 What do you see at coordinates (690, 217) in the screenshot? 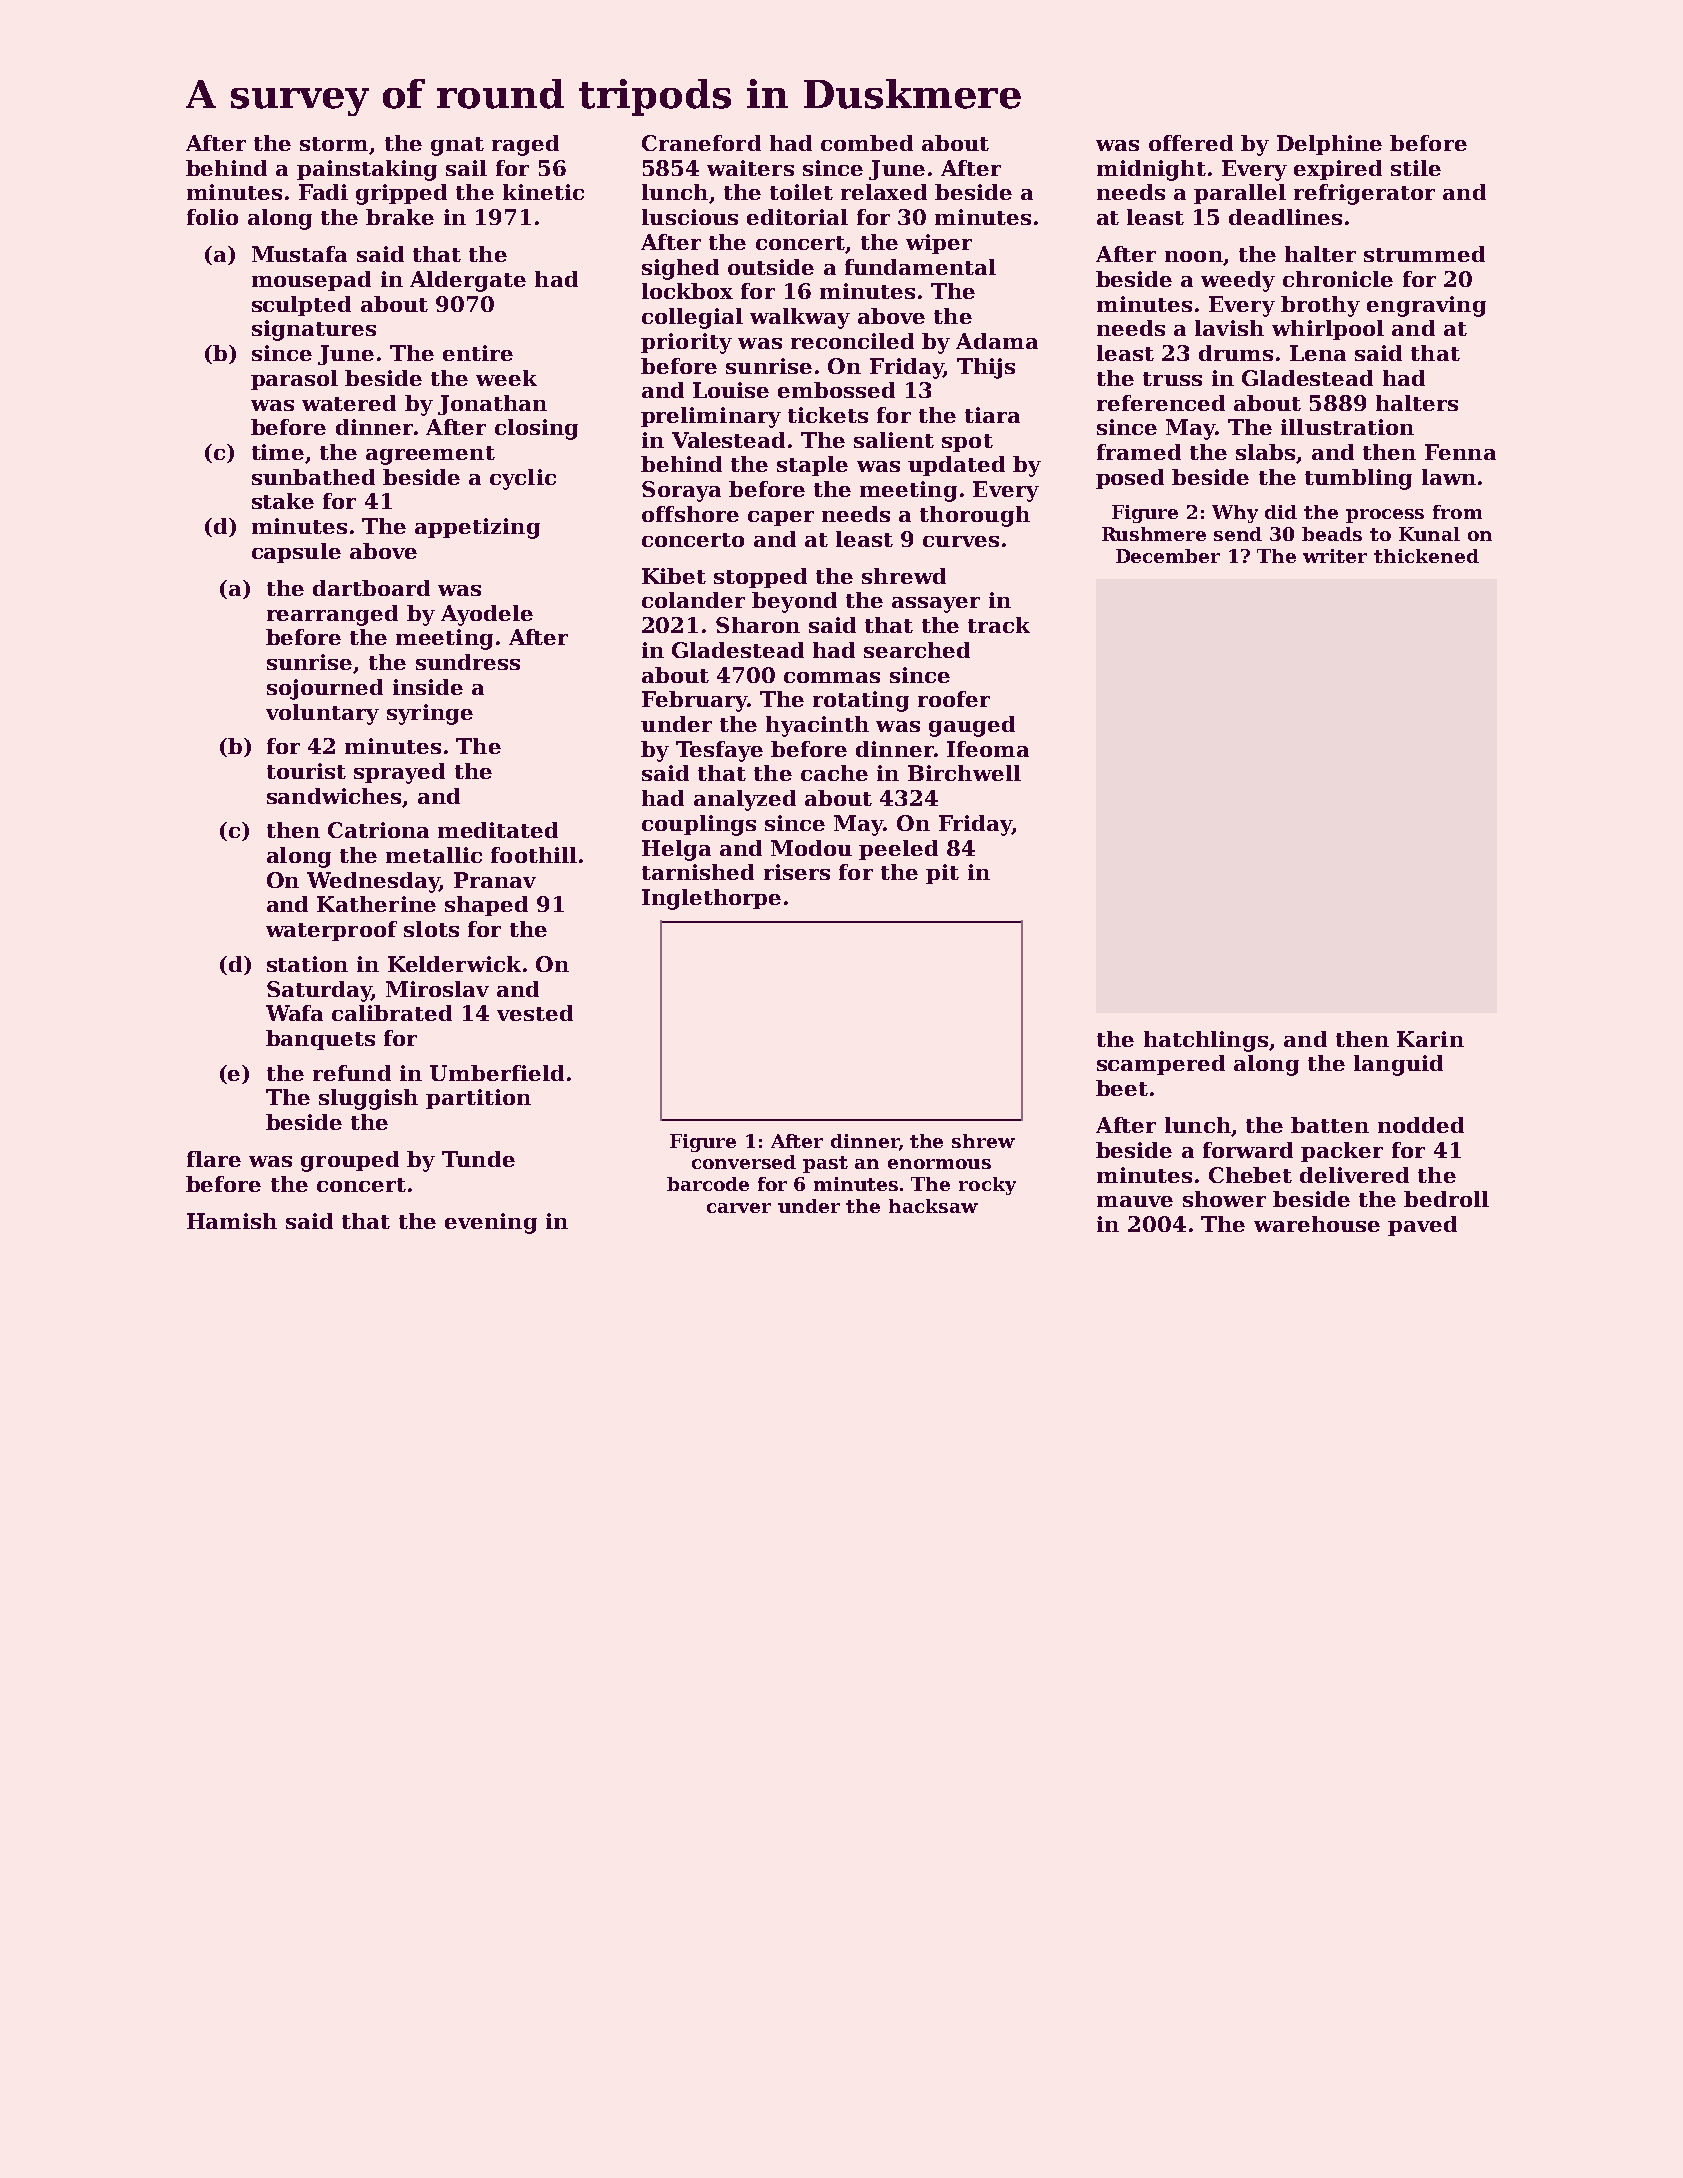
I see `luscious` at bounding box center [690, 217].
